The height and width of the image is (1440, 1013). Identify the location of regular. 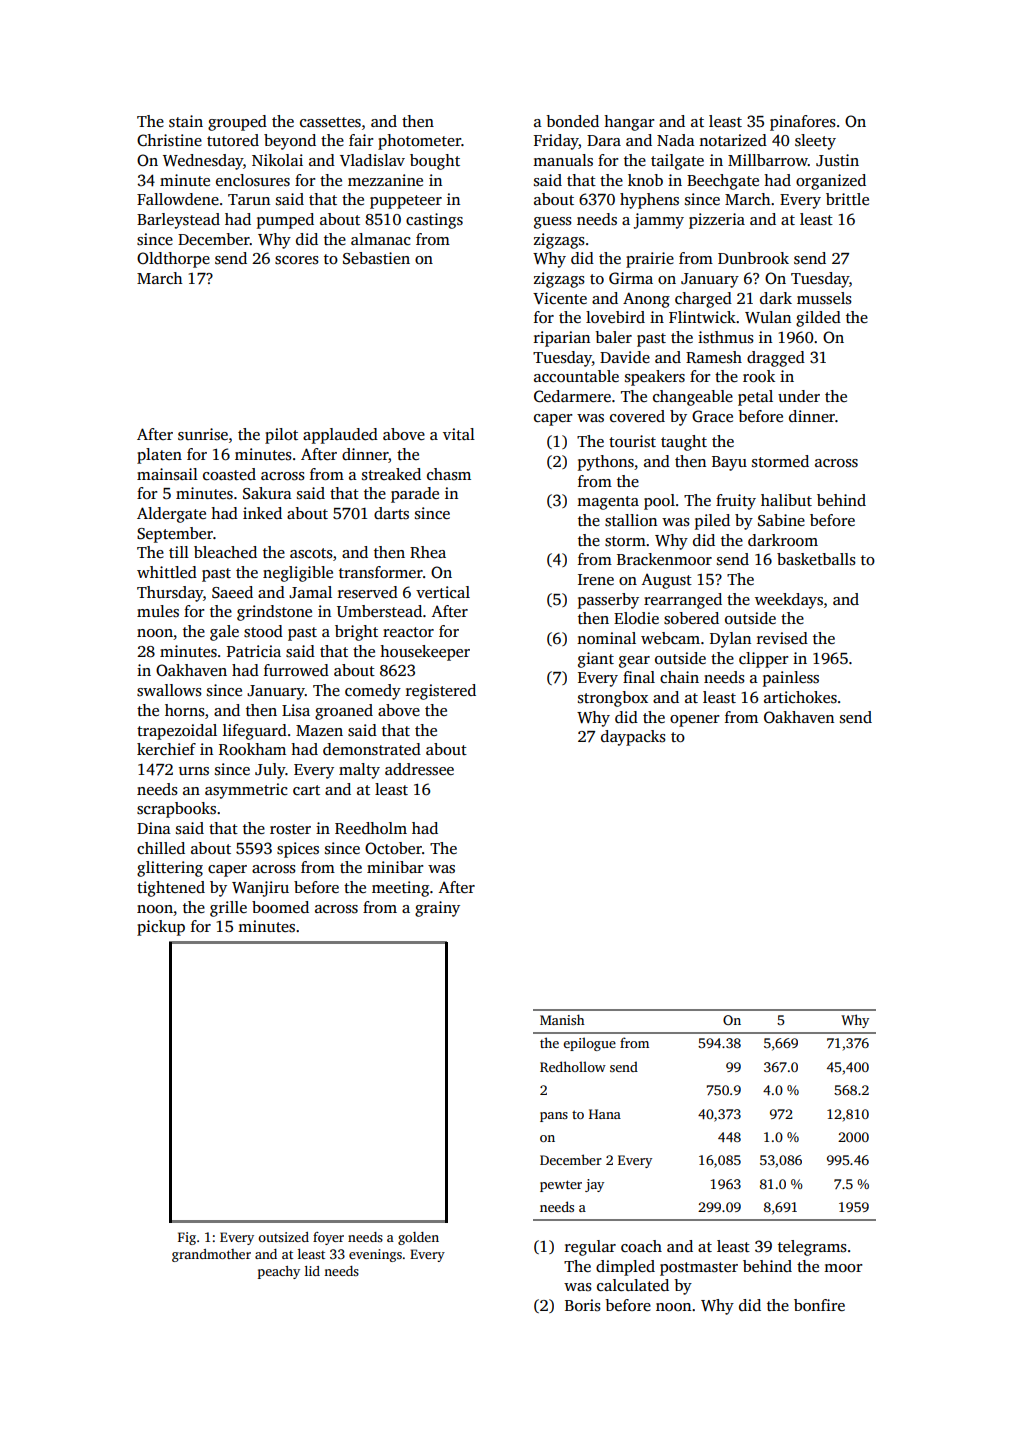
(590, 1248).
